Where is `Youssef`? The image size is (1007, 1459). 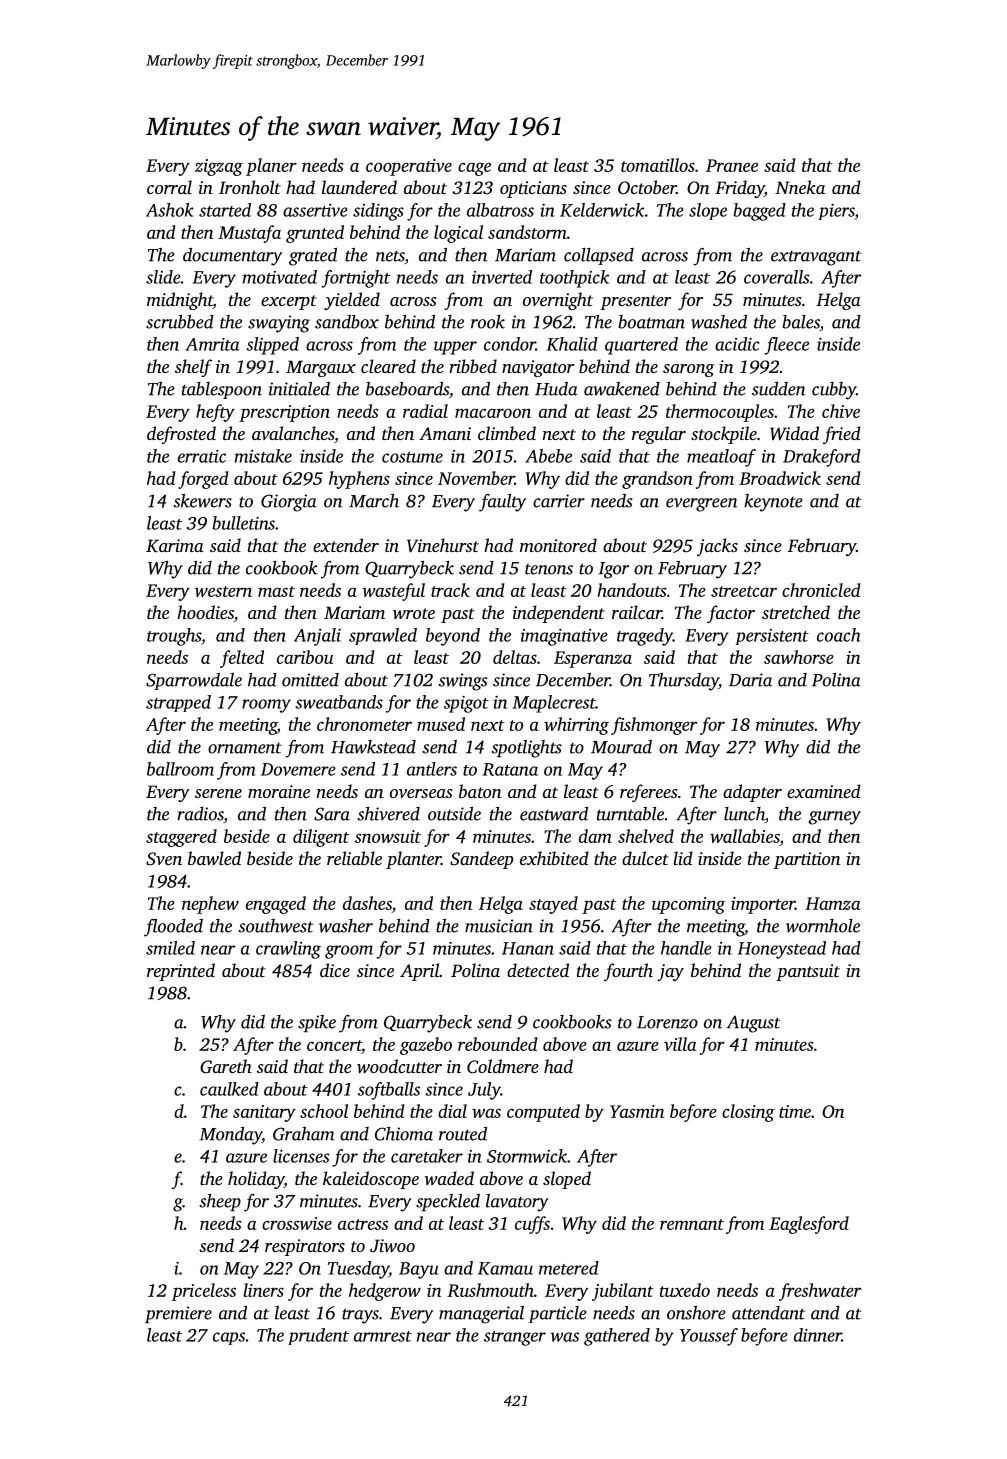
Youssef is located at coordinates (709, 1337).
